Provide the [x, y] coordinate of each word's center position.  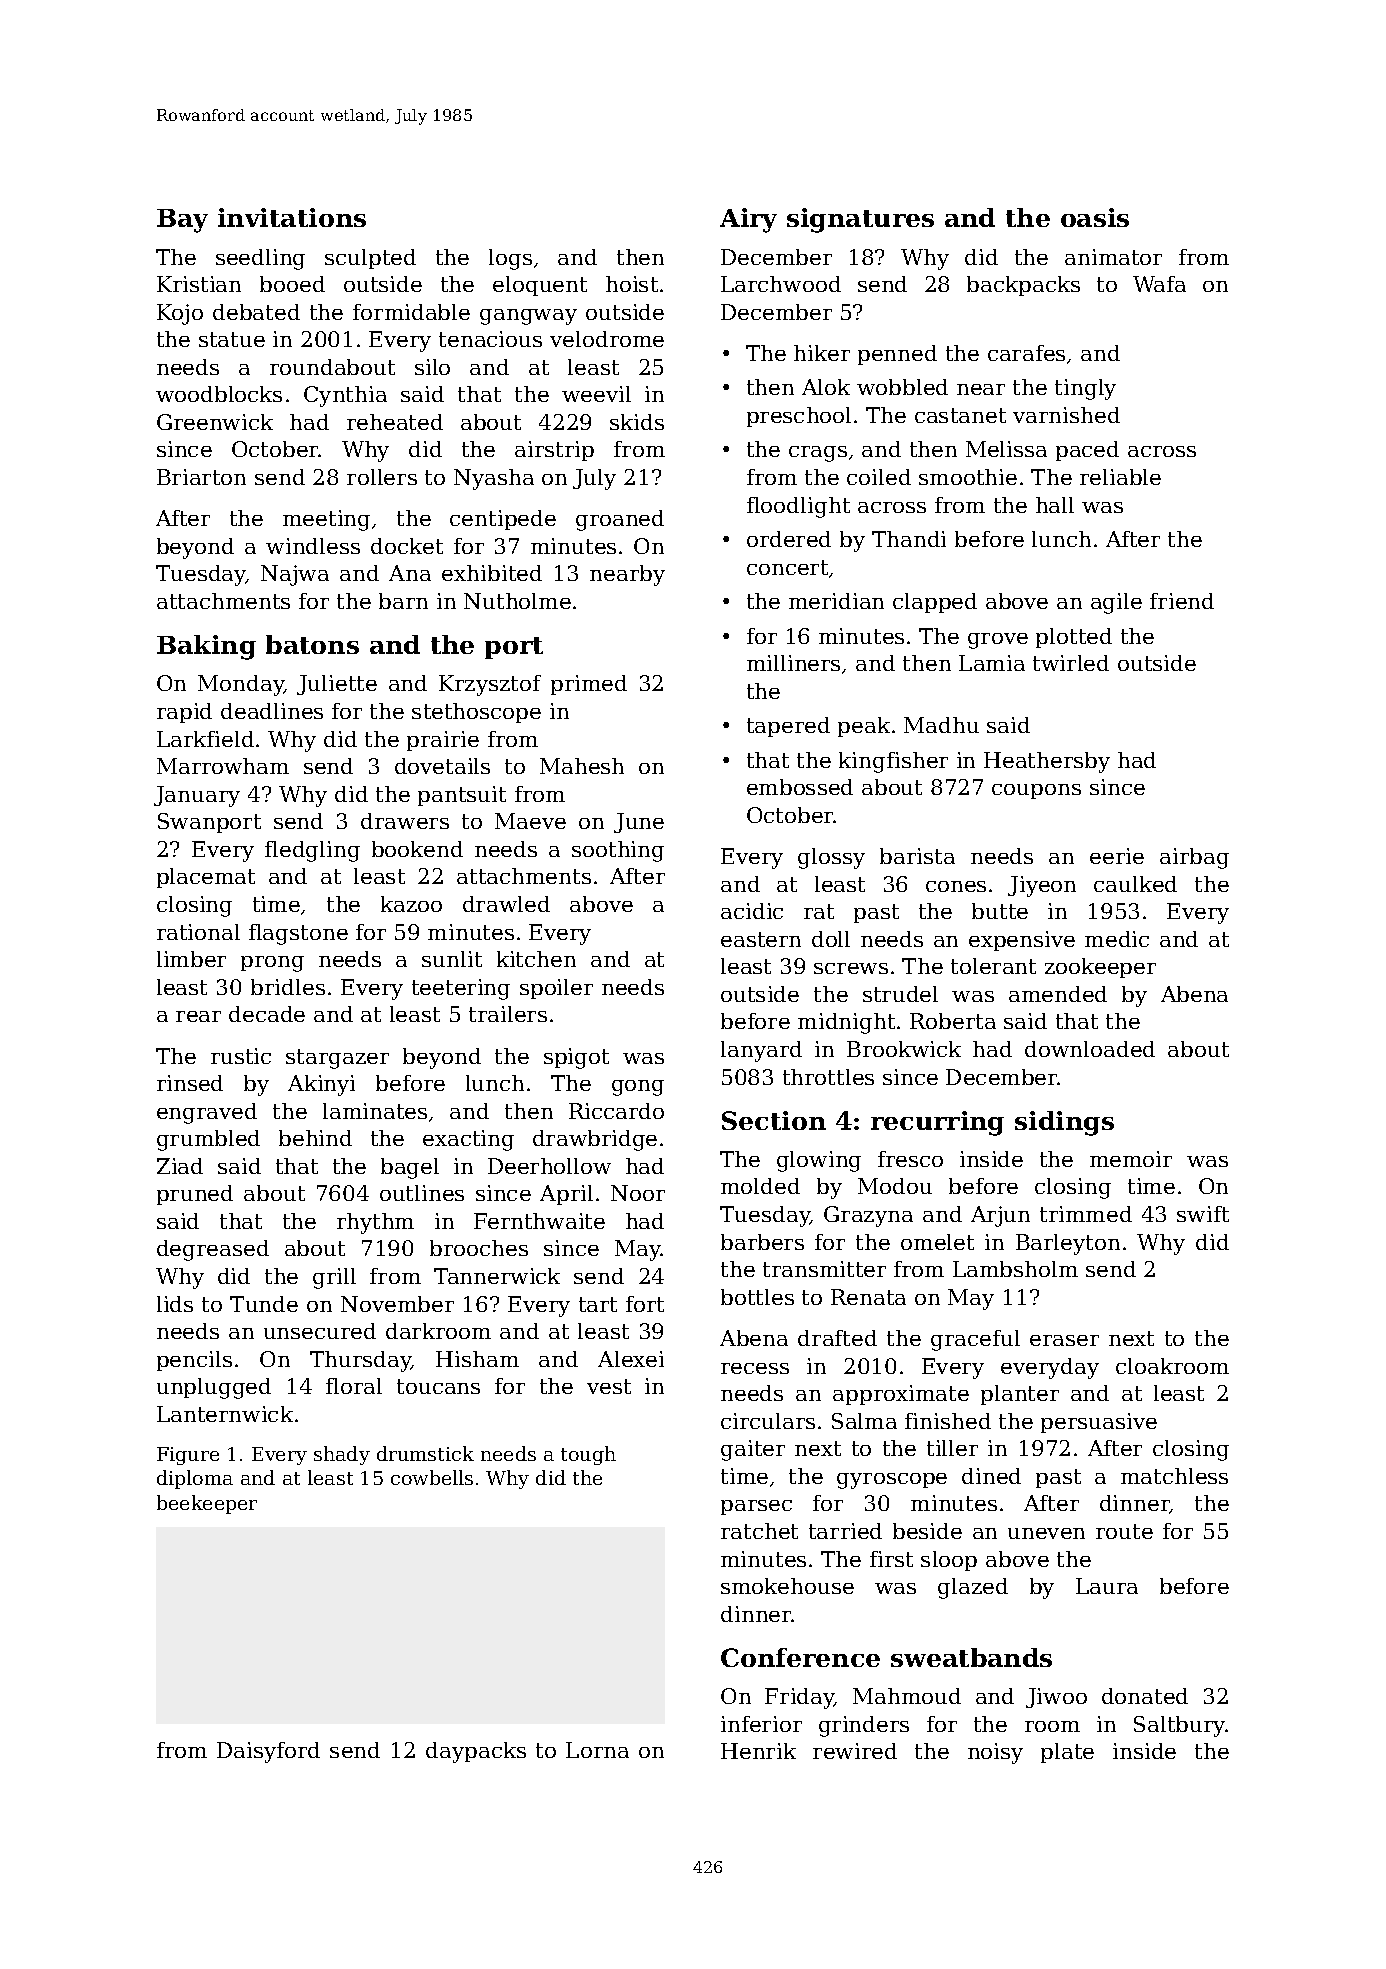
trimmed [1086, 1214]
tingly [1085, 389]
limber [191, 959]
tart [598, 1304]
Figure [188, 1456]
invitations [292, 217]
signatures [860, 220]
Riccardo [616, 1111]
